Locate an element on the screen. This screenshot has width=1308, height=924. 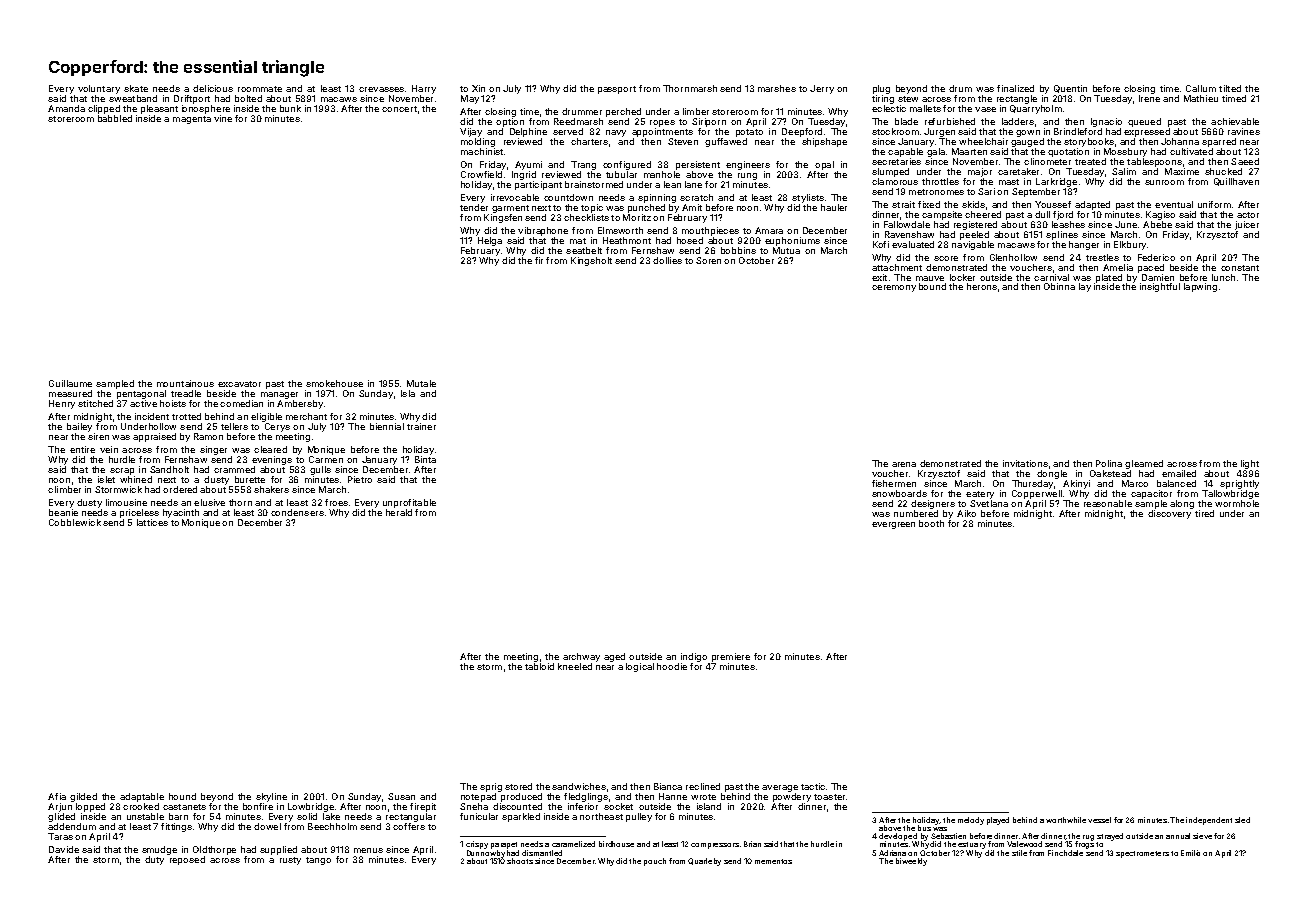
tilted is located at coordinates (1230, 88).
